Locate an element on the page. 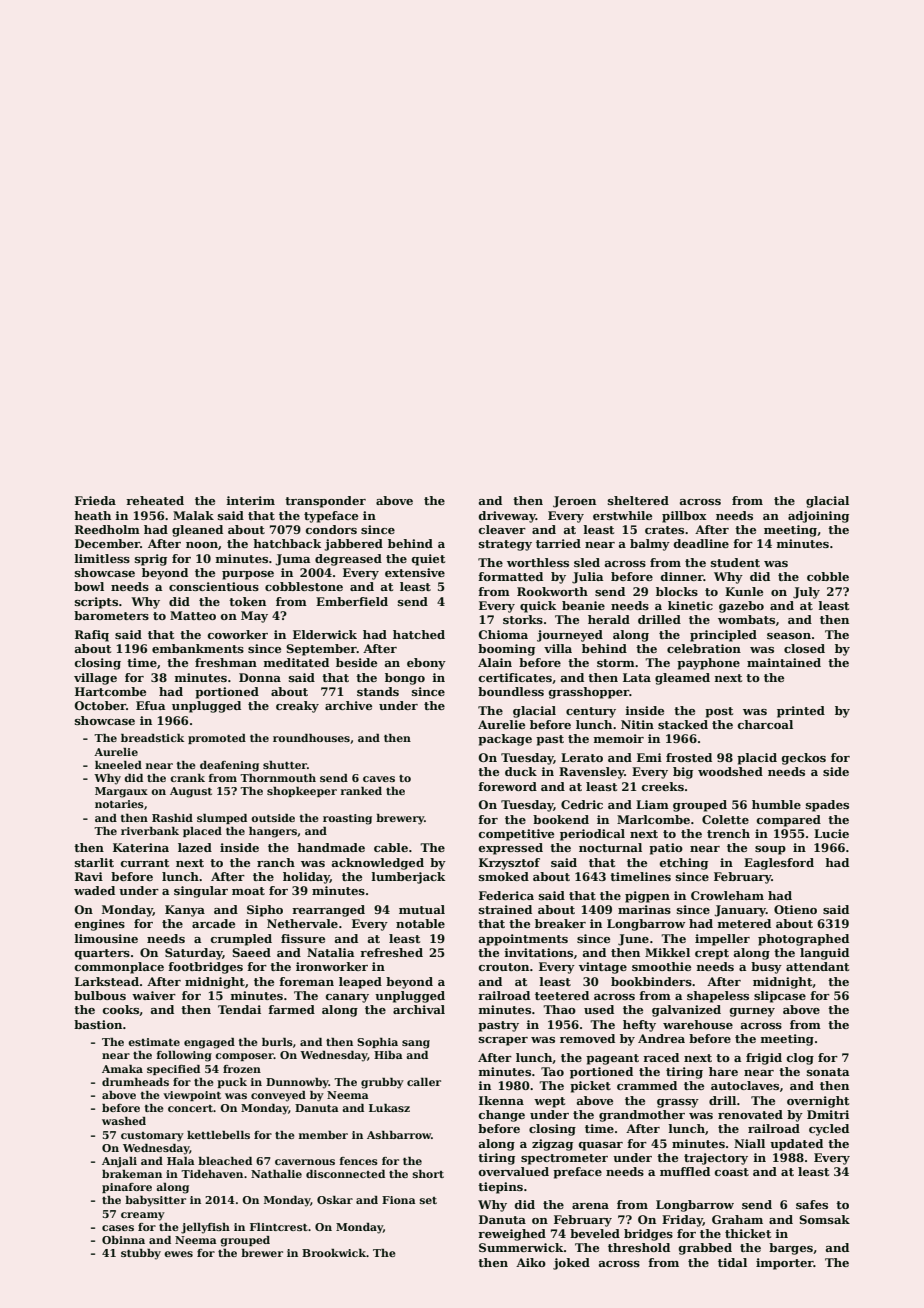 This image has width=924, height=1308. roundhouses is located at coordinates (311, 738).
